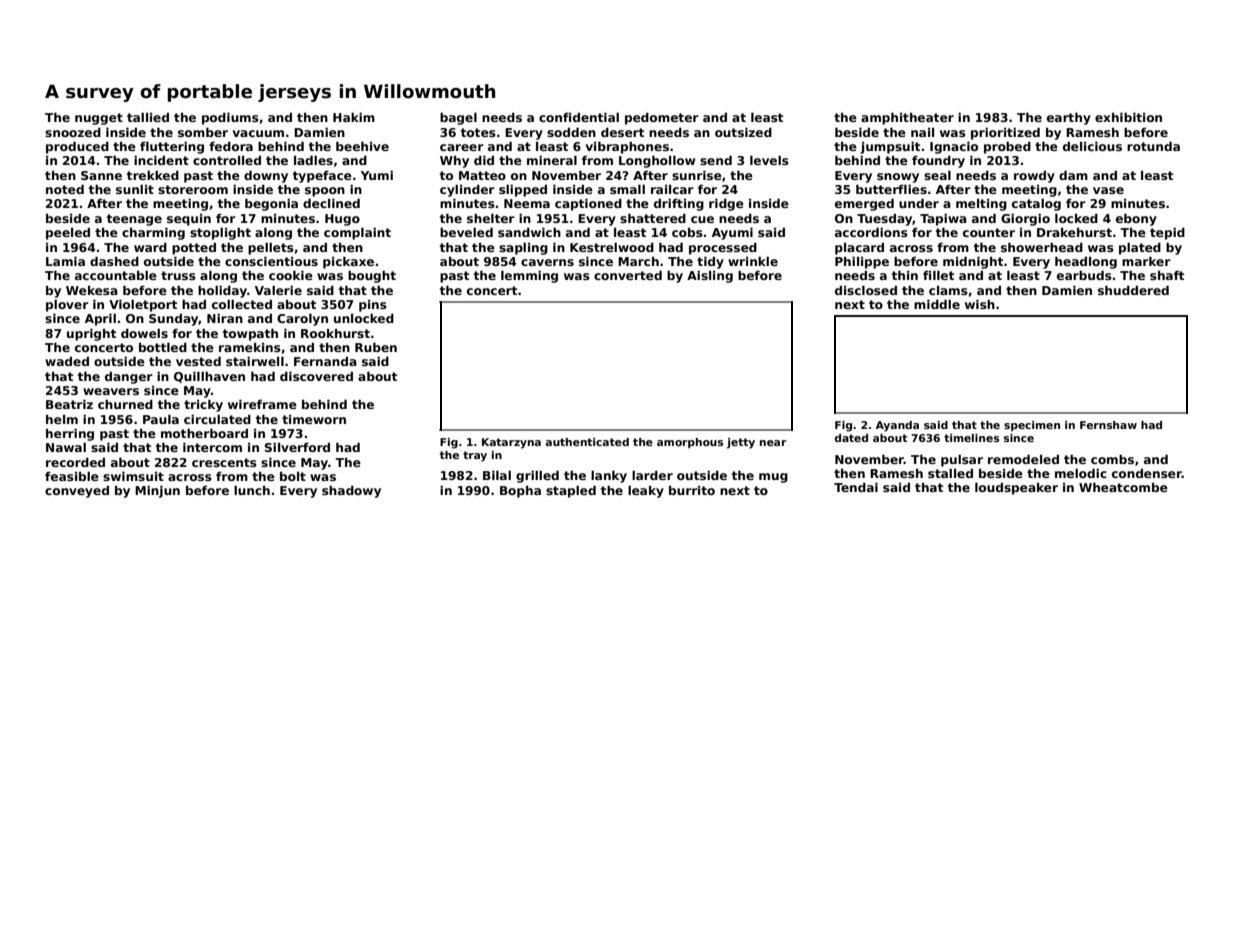 The width and height of the screenshot is (1233, 952). What do you see at coordinates (250, 334) in the screenshot?
I see `towpath` at bounding box center [250, 334].
